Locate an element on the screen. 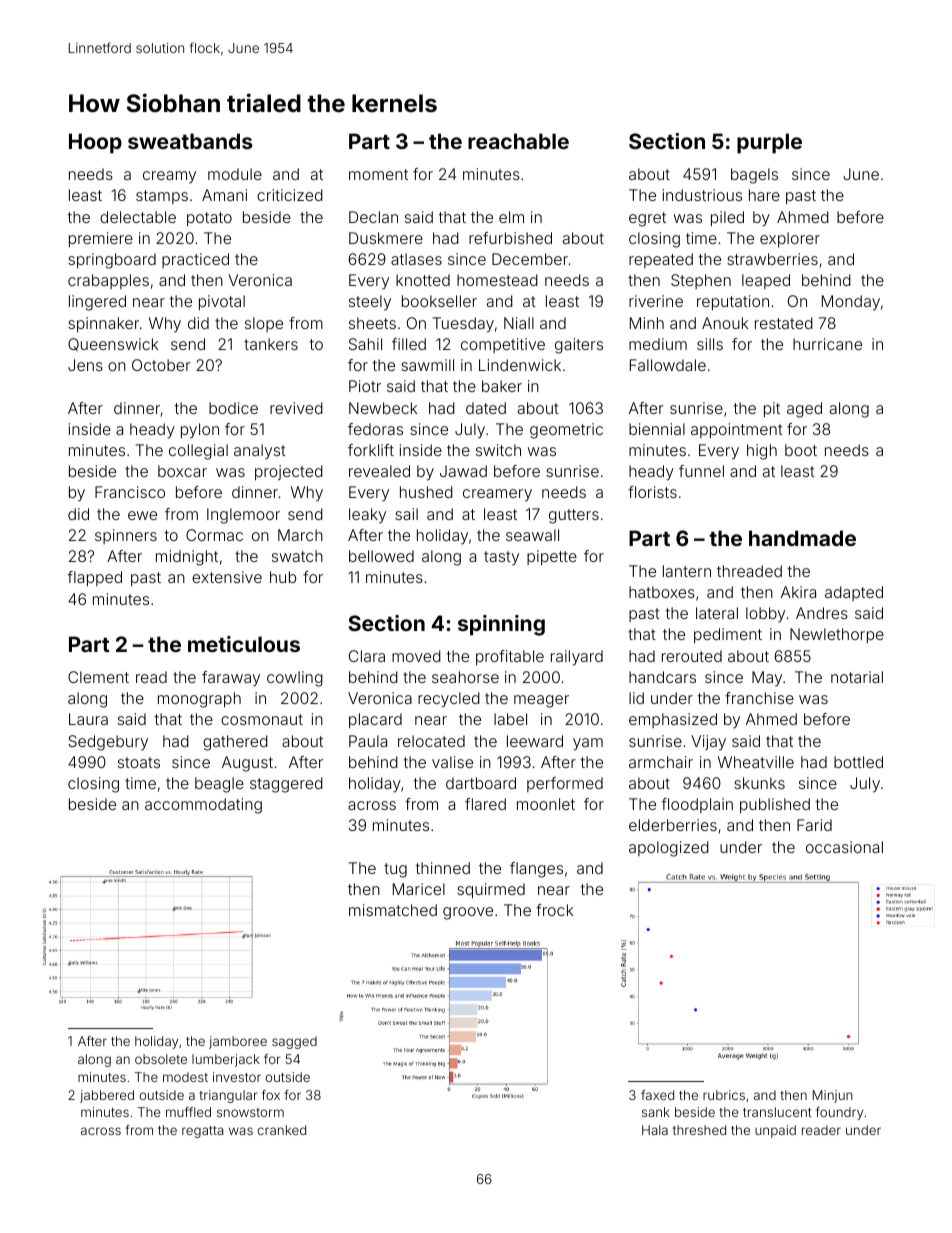 The height and width of the screenshot is (1233, 952). tasty is located at coordinates (501, 558).
